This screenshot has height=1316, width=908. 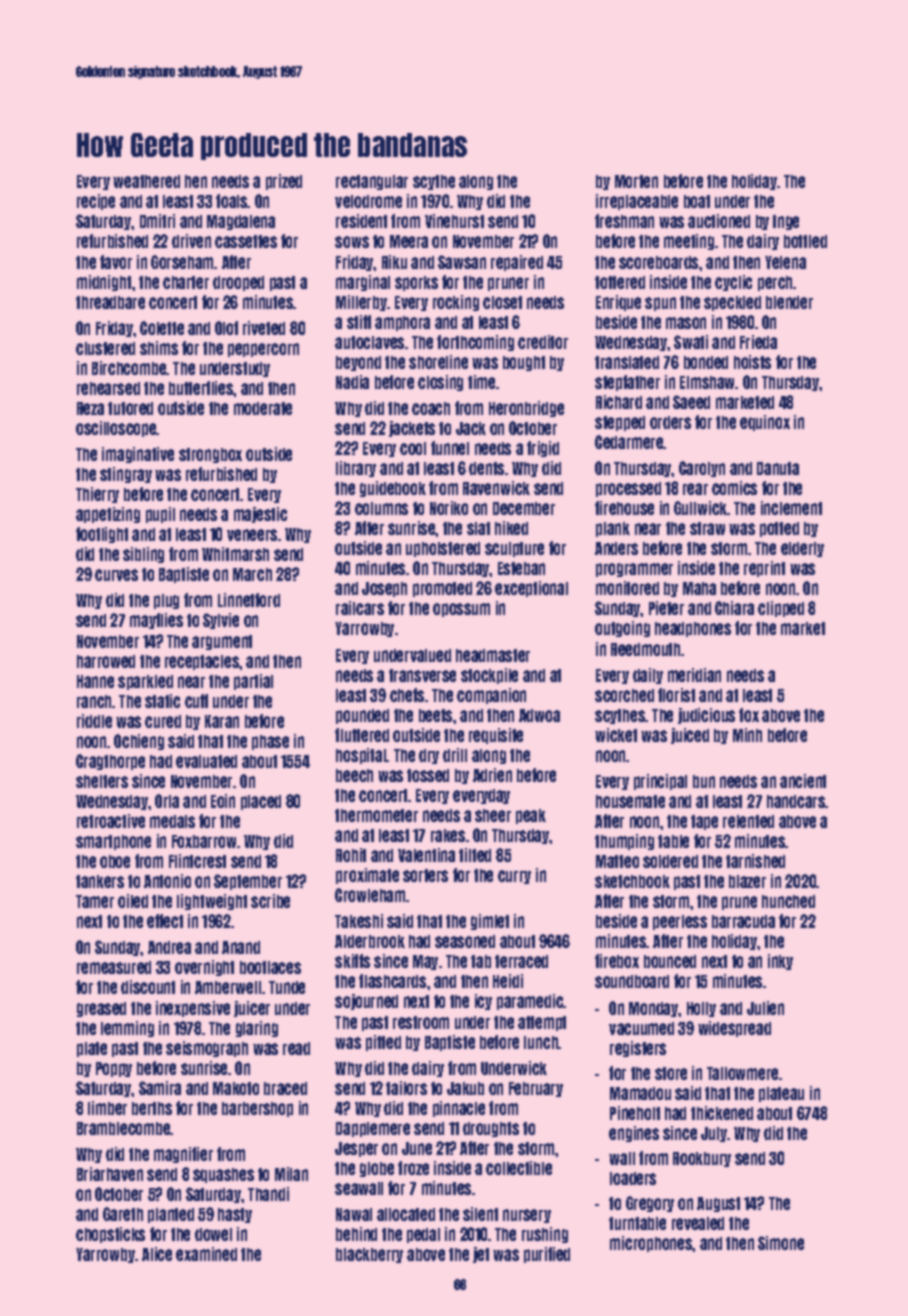 I want to click on clipped, so click(x=781, y=609).
